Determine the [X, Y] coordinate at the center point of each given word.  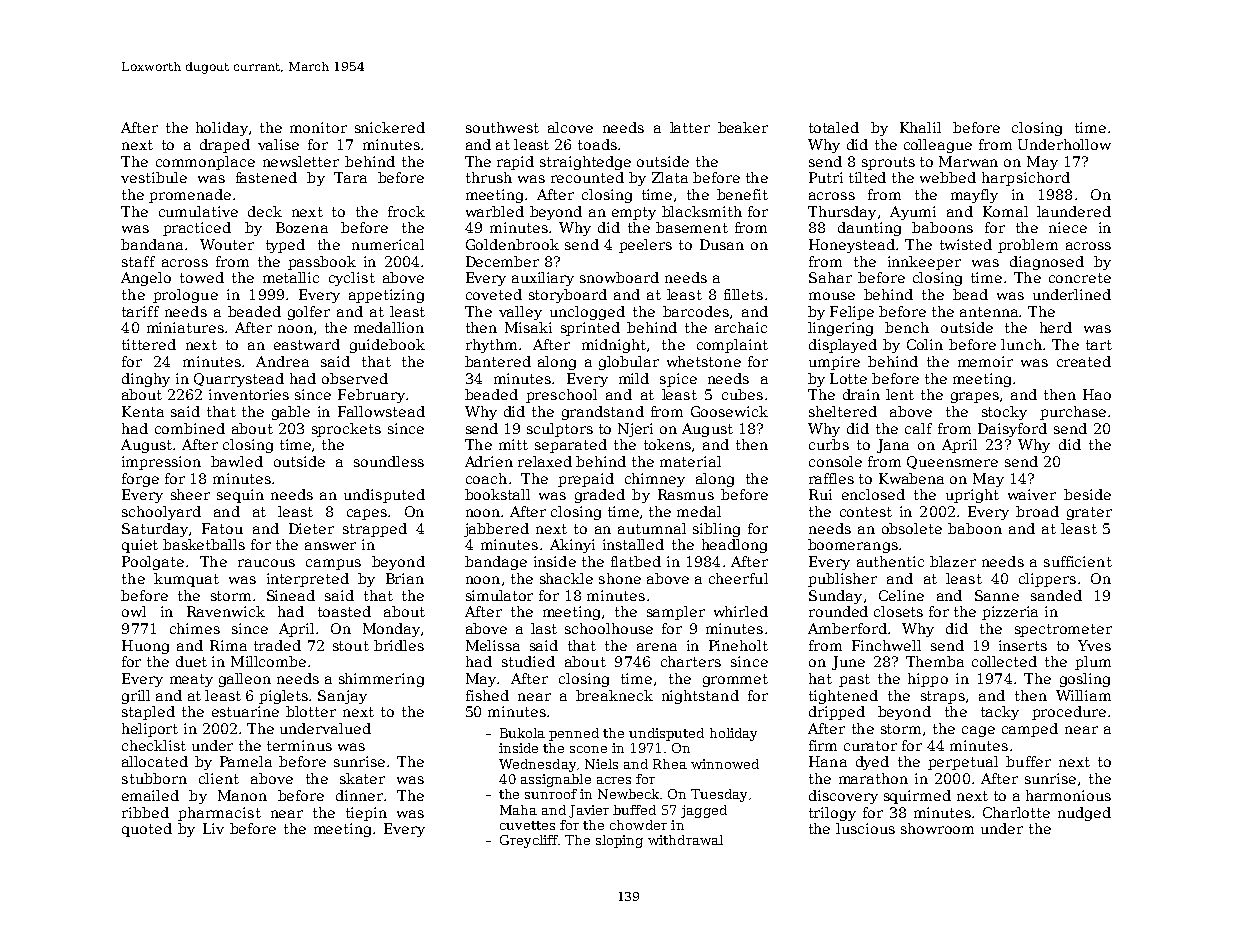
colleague [938, 146]
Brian [405, 578]
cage [978, 731]
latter [690, 127]
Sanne [997, 595]
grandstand [603, 413]
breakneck [614, 695]
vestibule [154, 177]
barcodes [696, 311]
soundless [389, 461]
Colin [925, 344]
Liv [213, 828]
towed [202, 277]
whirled [741, 611]
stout [351, 646]
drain [861, 394]
